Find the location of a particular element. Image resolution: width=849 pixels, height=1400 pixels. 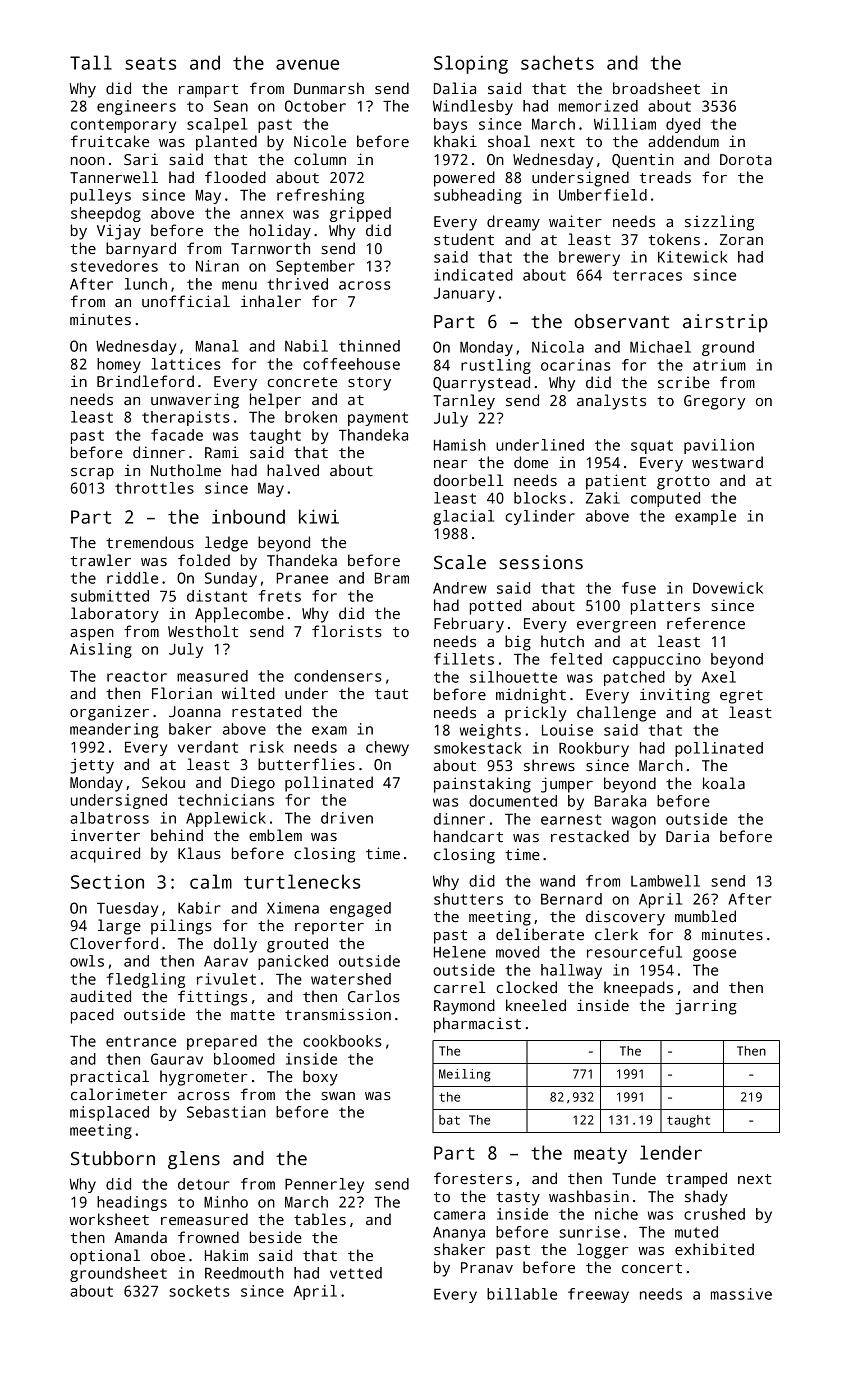

Sebastian is located at coordinates (226, 1112).
